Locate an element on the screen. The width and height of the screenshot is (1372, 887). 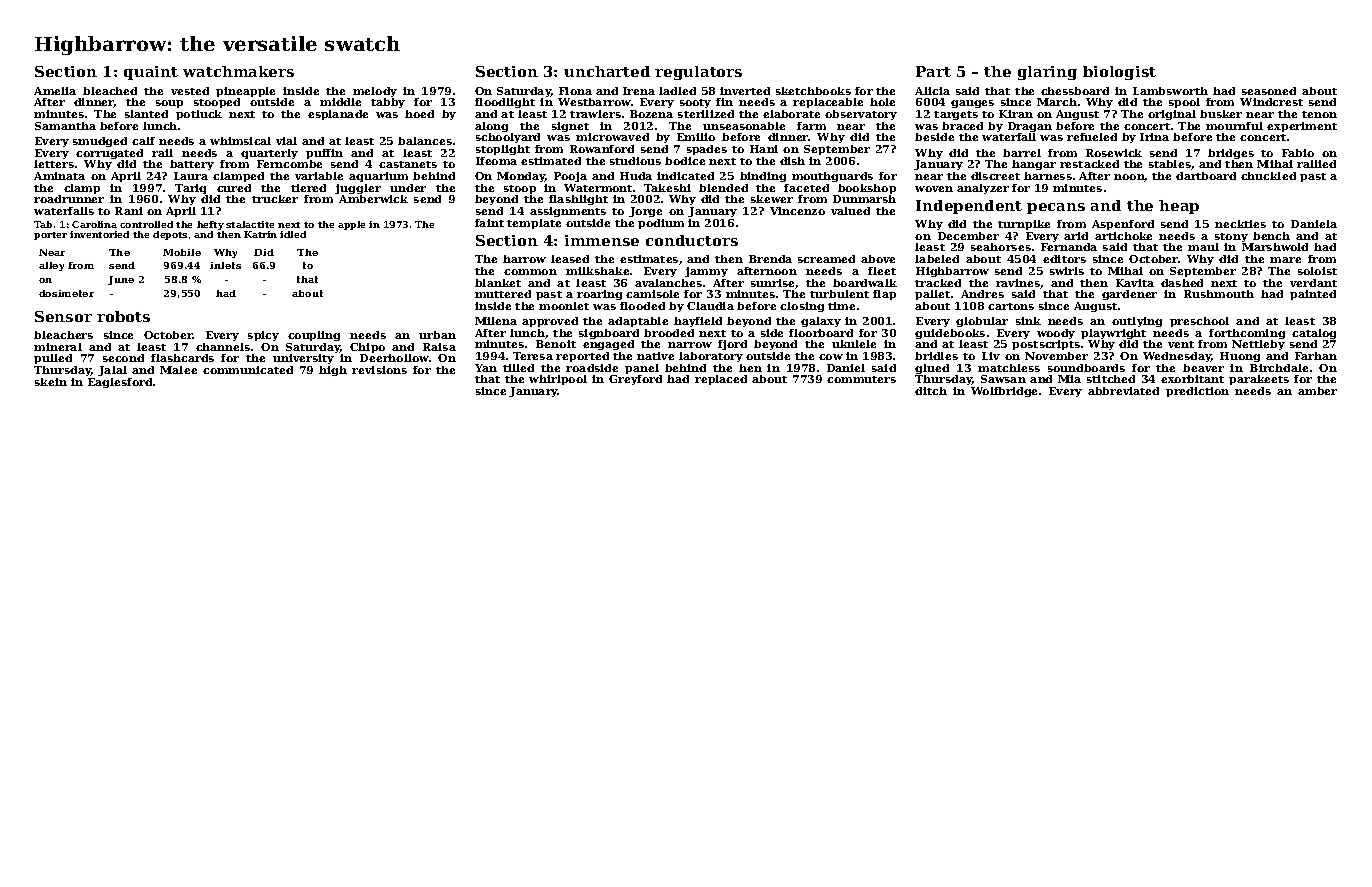
prediction is located at coordinates (1197, 392).
